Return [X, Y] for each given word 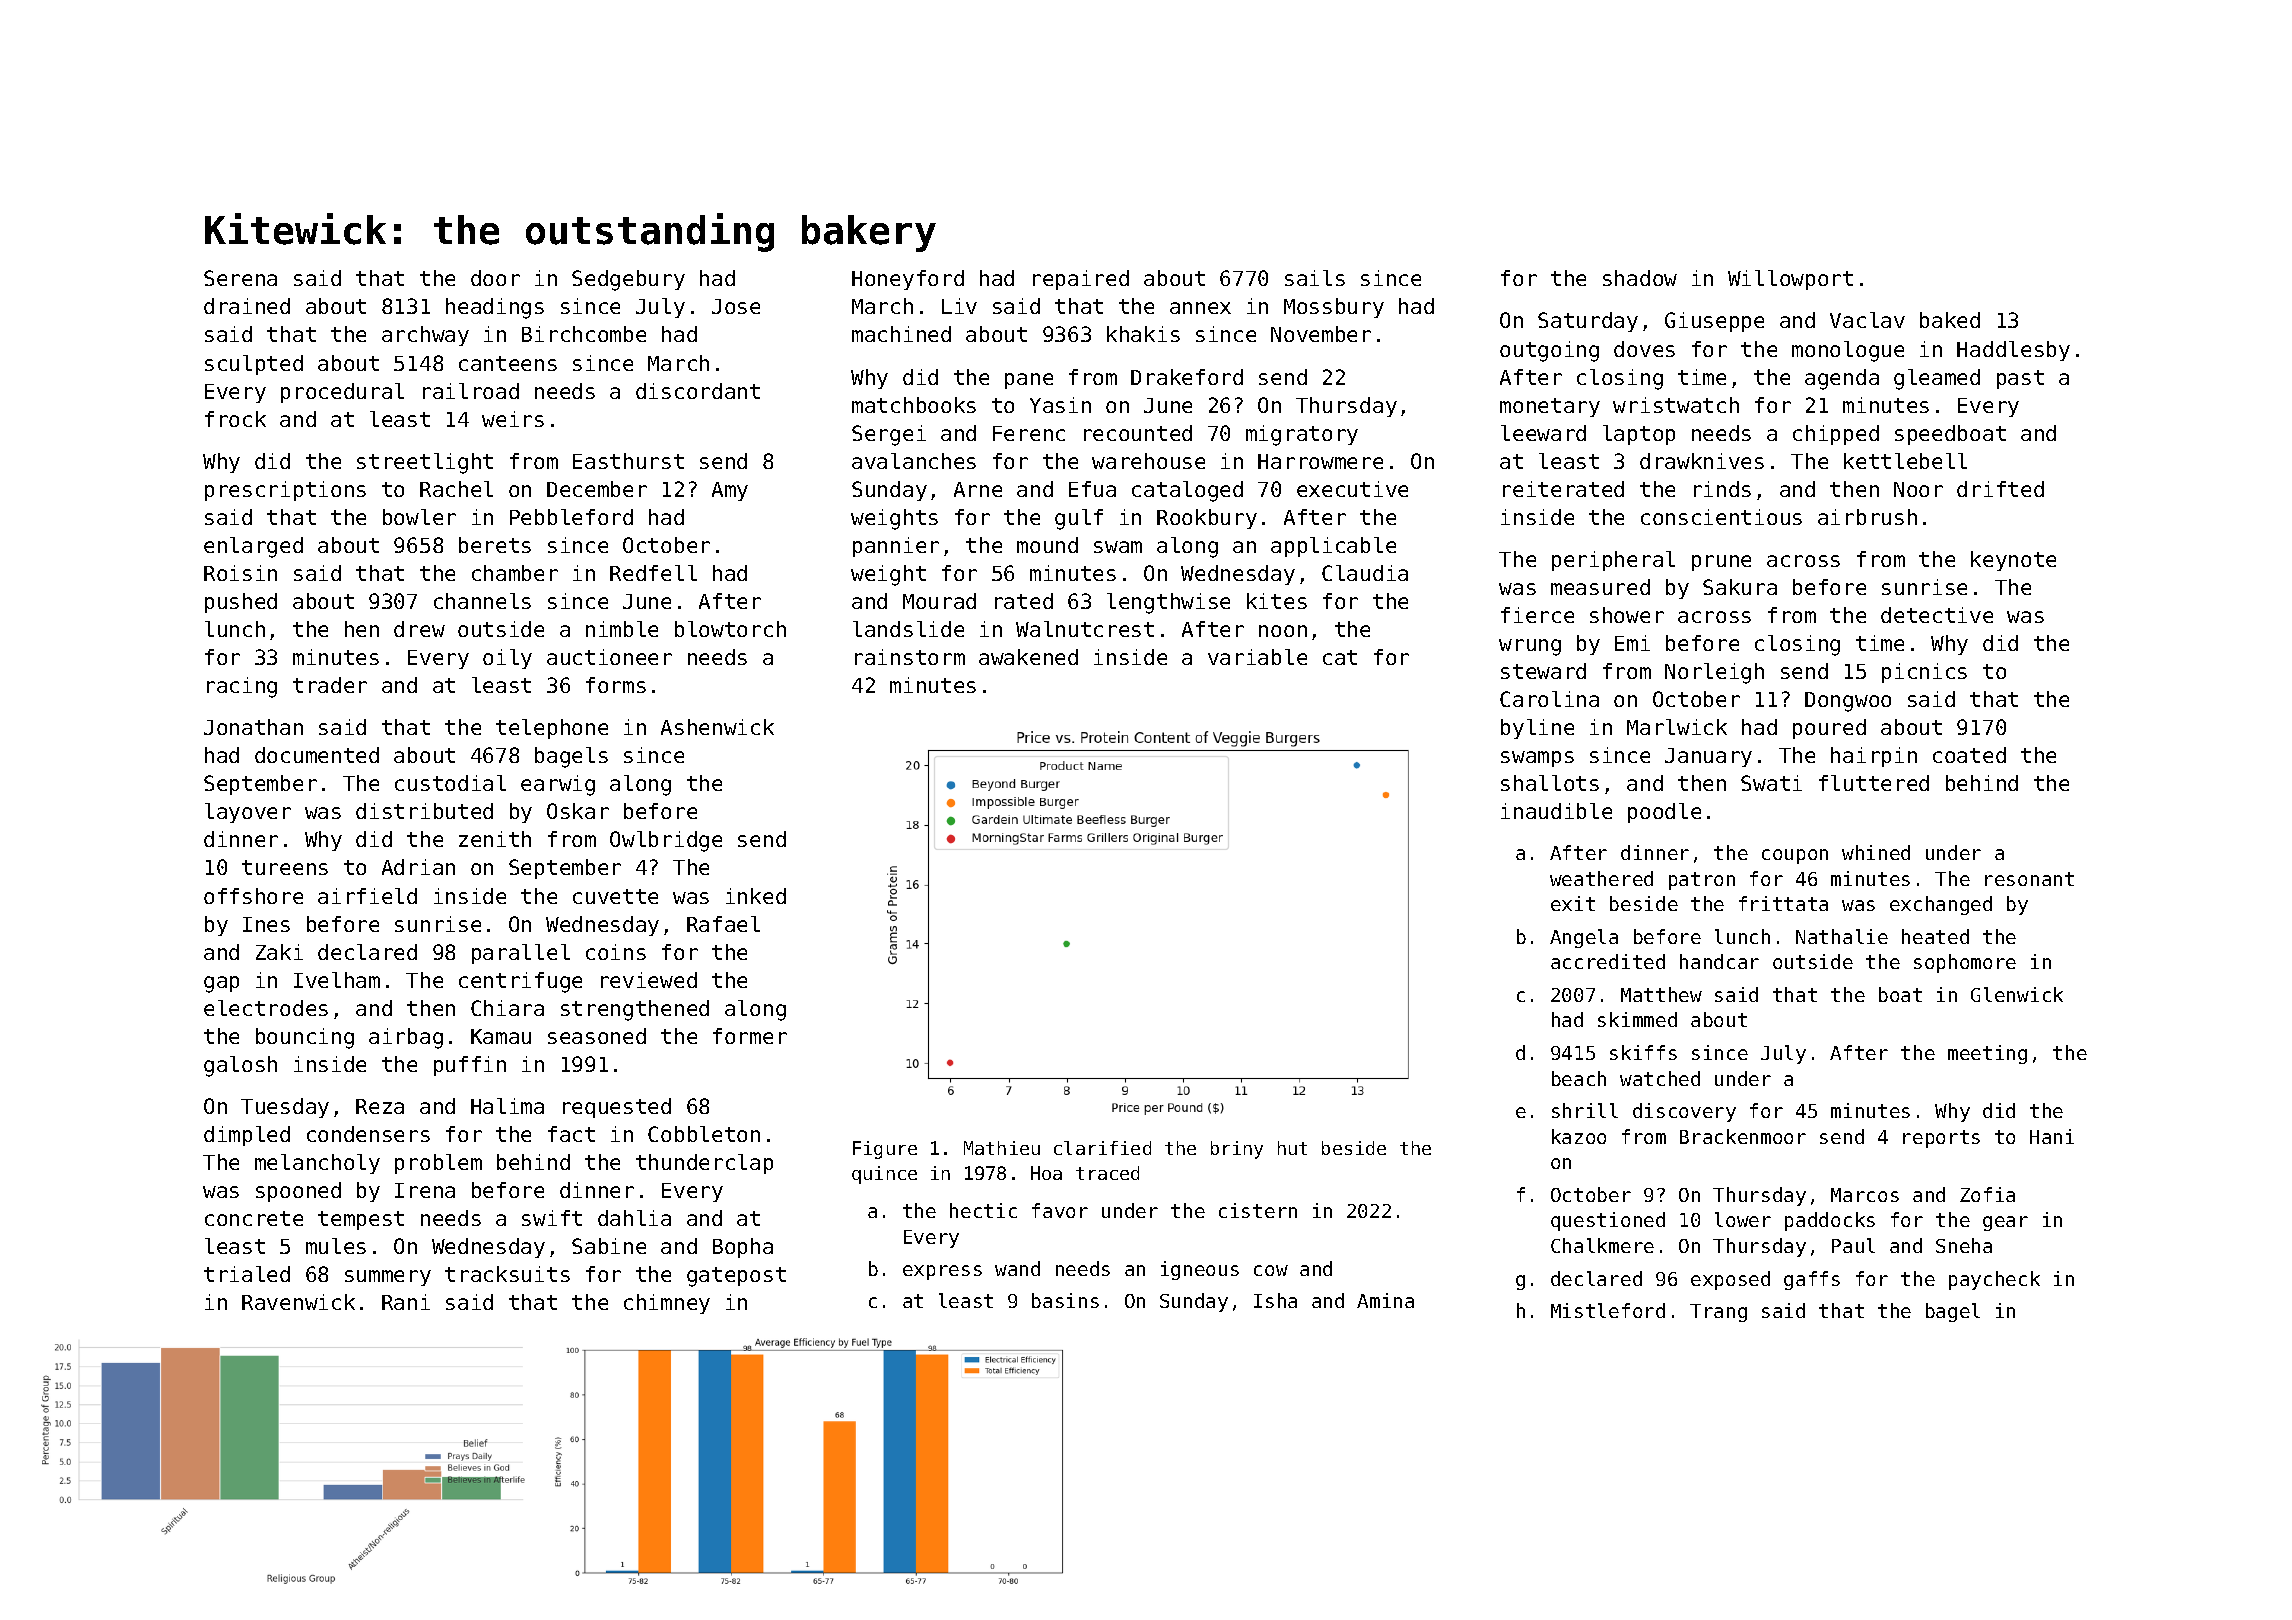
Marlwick [1677, 727]
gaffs [1812, 1280]
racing [242, 687]
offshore [253, 896]
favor [1060, 1210]
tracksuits [507, 1274]
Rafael [723, 924]
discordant [698, 391]
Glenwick [2017, 994]
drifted [2000, 489]
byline [1537, 729]
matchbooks [914, 405]
